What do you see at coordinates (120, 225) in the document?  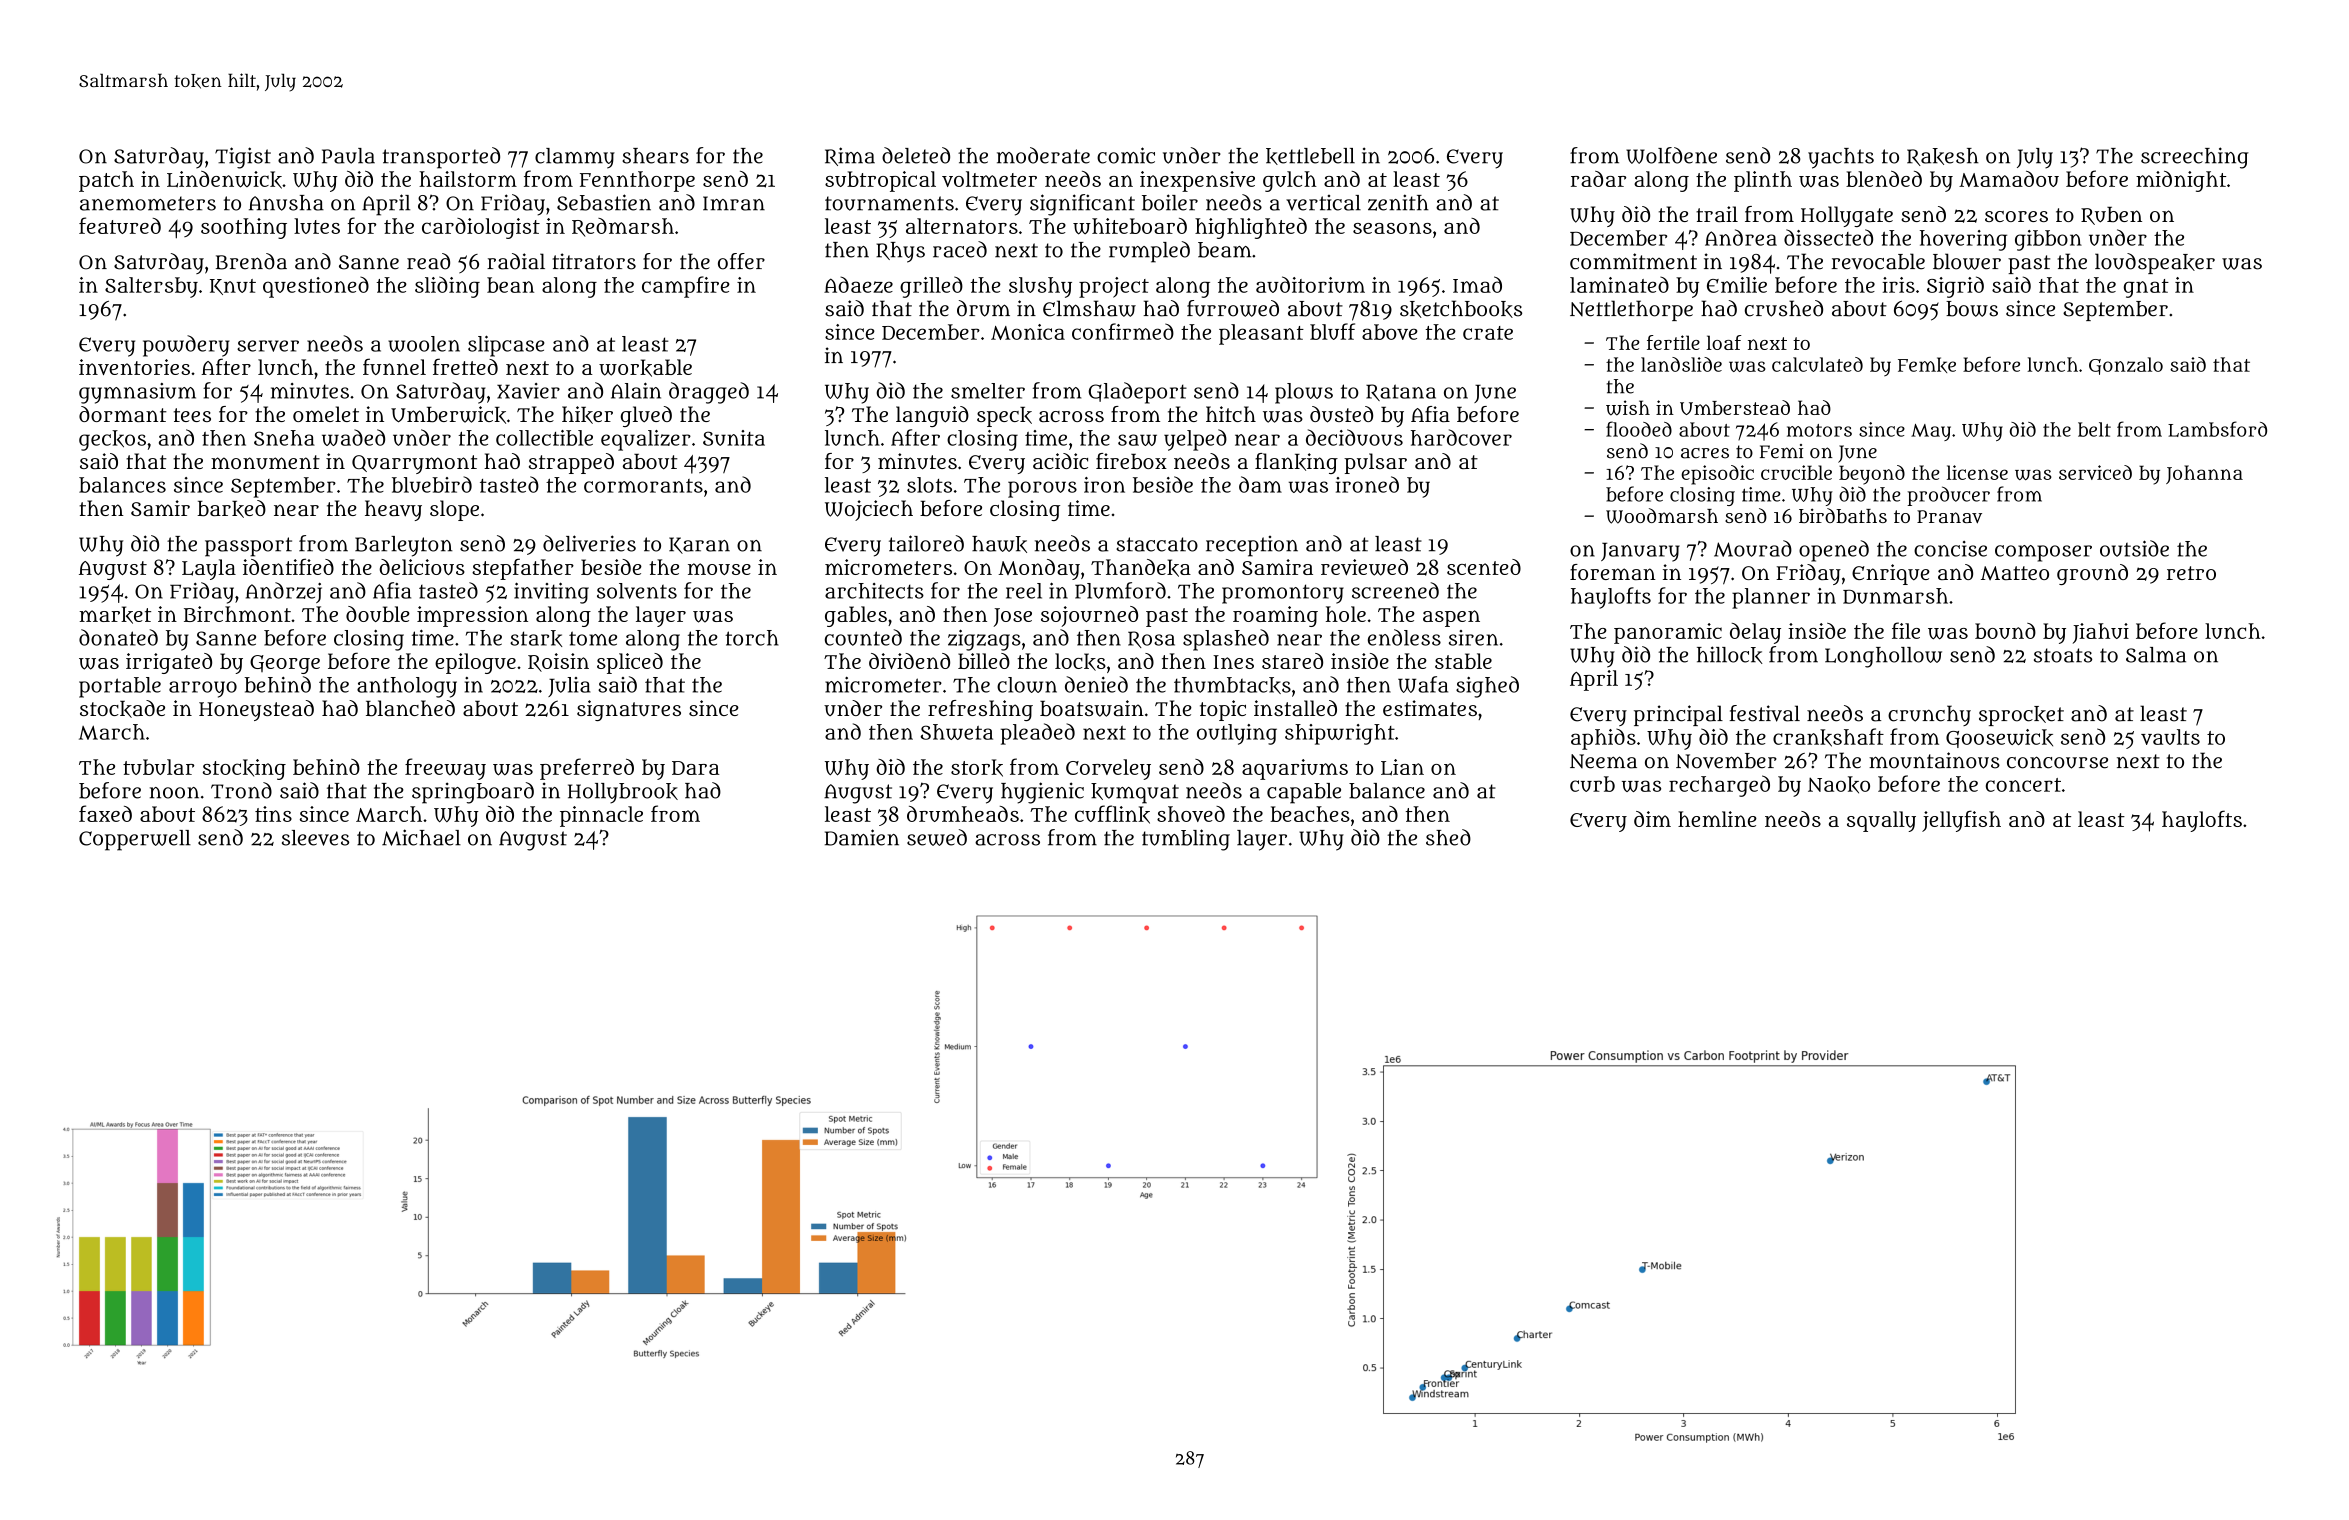 I see `featured` at bounding box center [120, 225].
